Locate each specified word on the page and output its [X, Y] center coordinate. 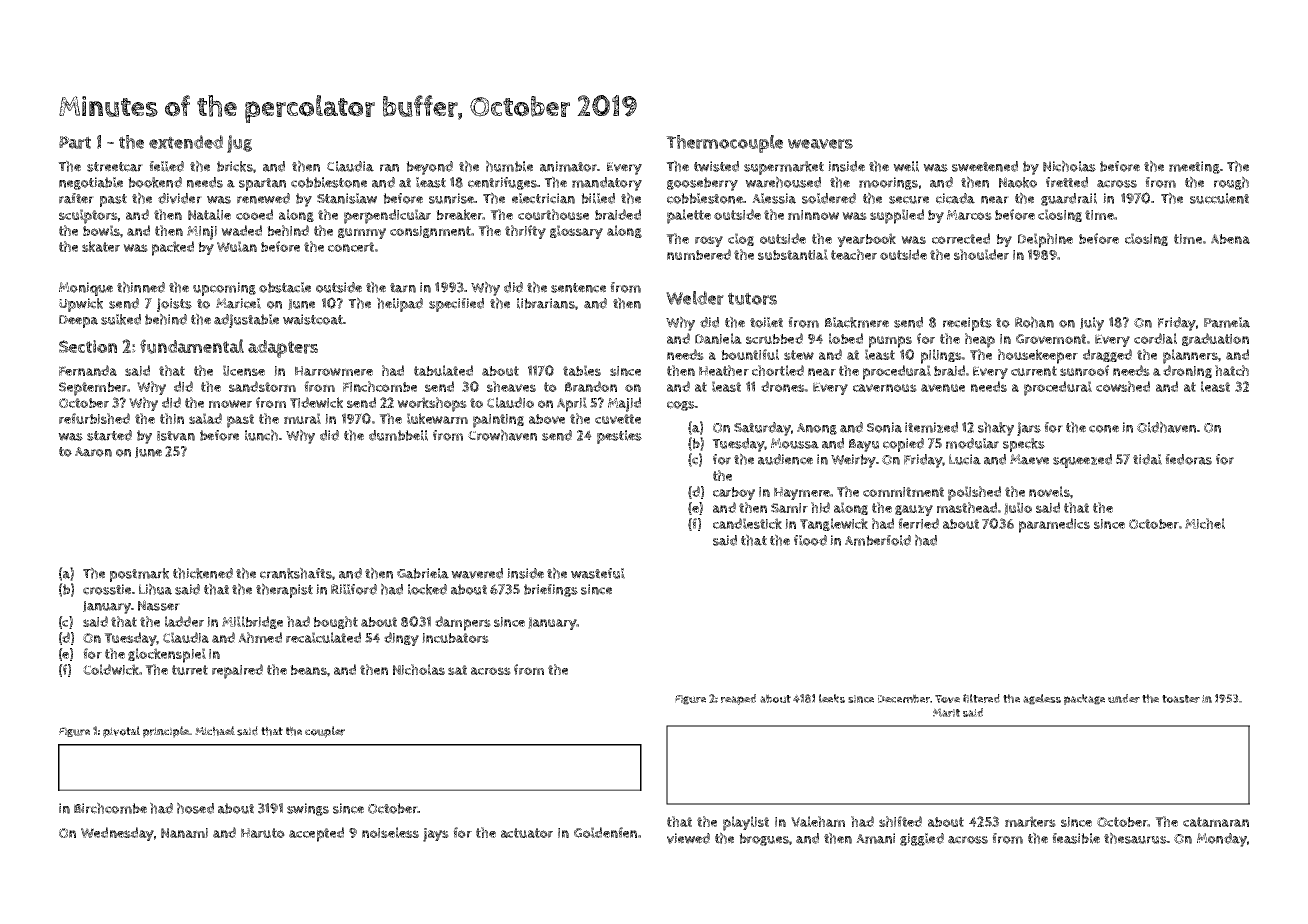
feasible [1076, 838]
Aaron [93, 452]
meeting [1194, 167]
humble [509, 166]
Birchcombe [110, 808]
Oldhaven [1166, 427]
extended [186, 142]
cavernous [885, 388]
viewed [688, 838]
